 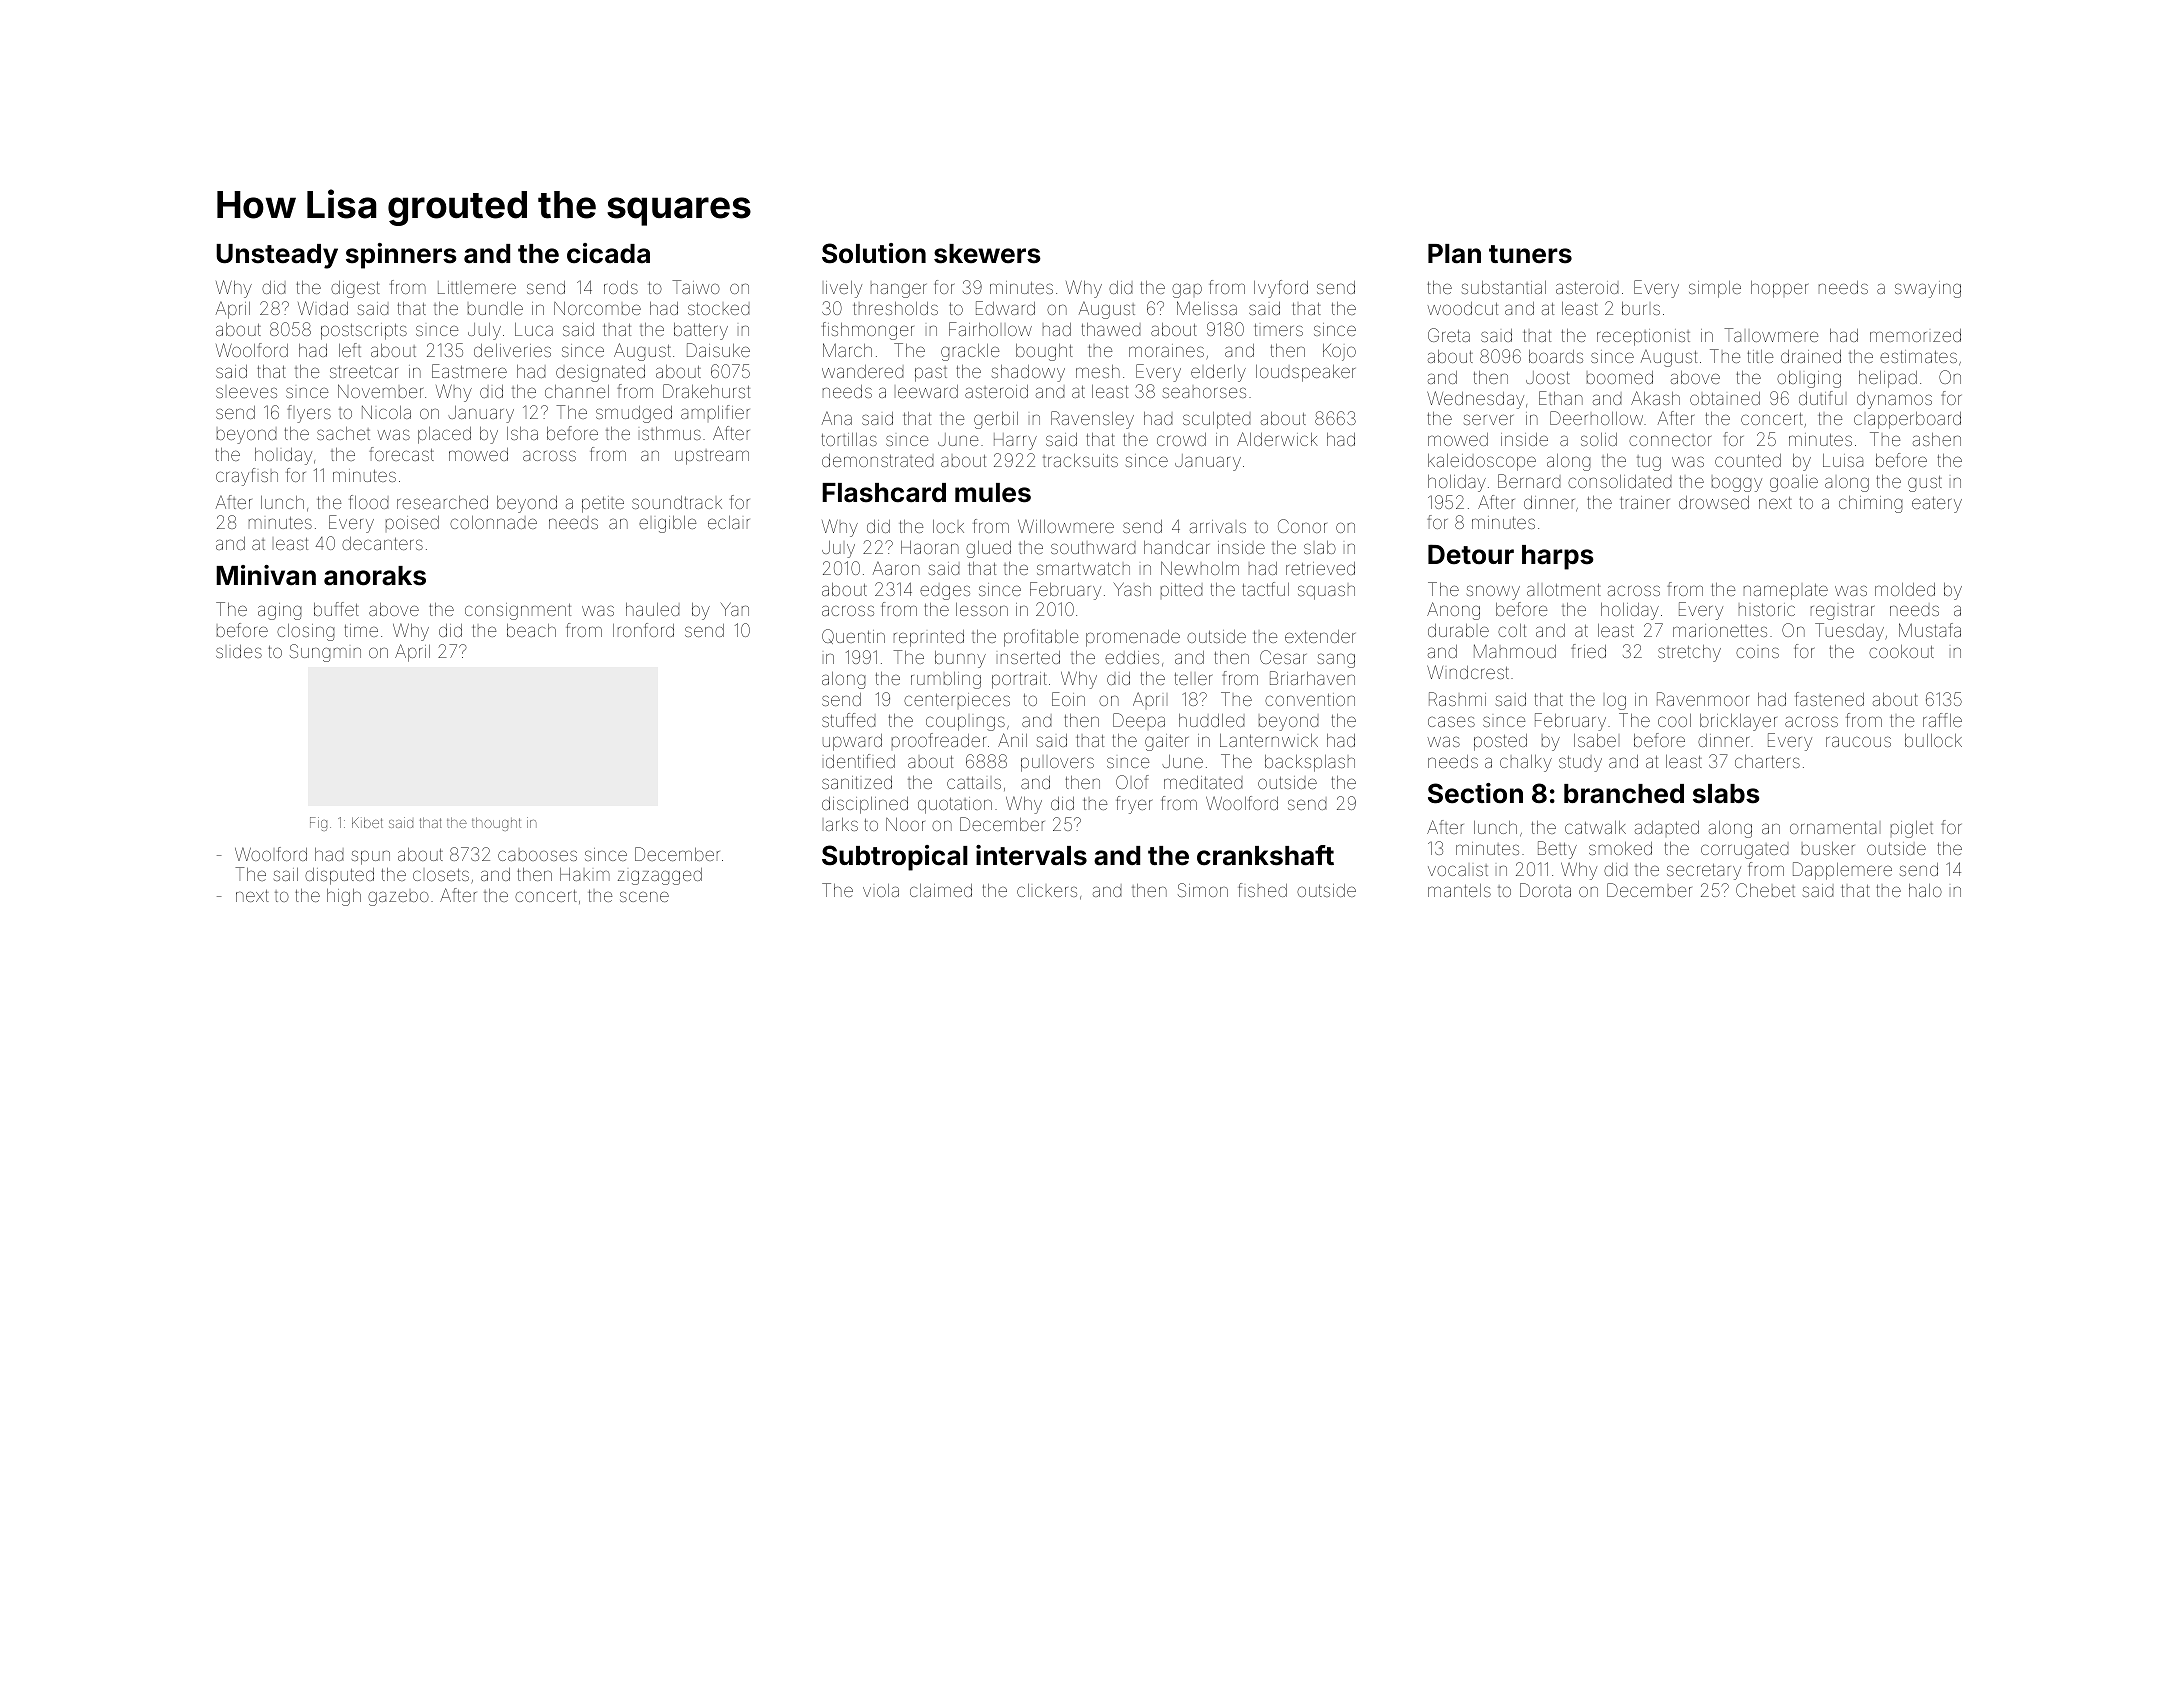 I want to click on swaying, so click(x=1928, y=289).
